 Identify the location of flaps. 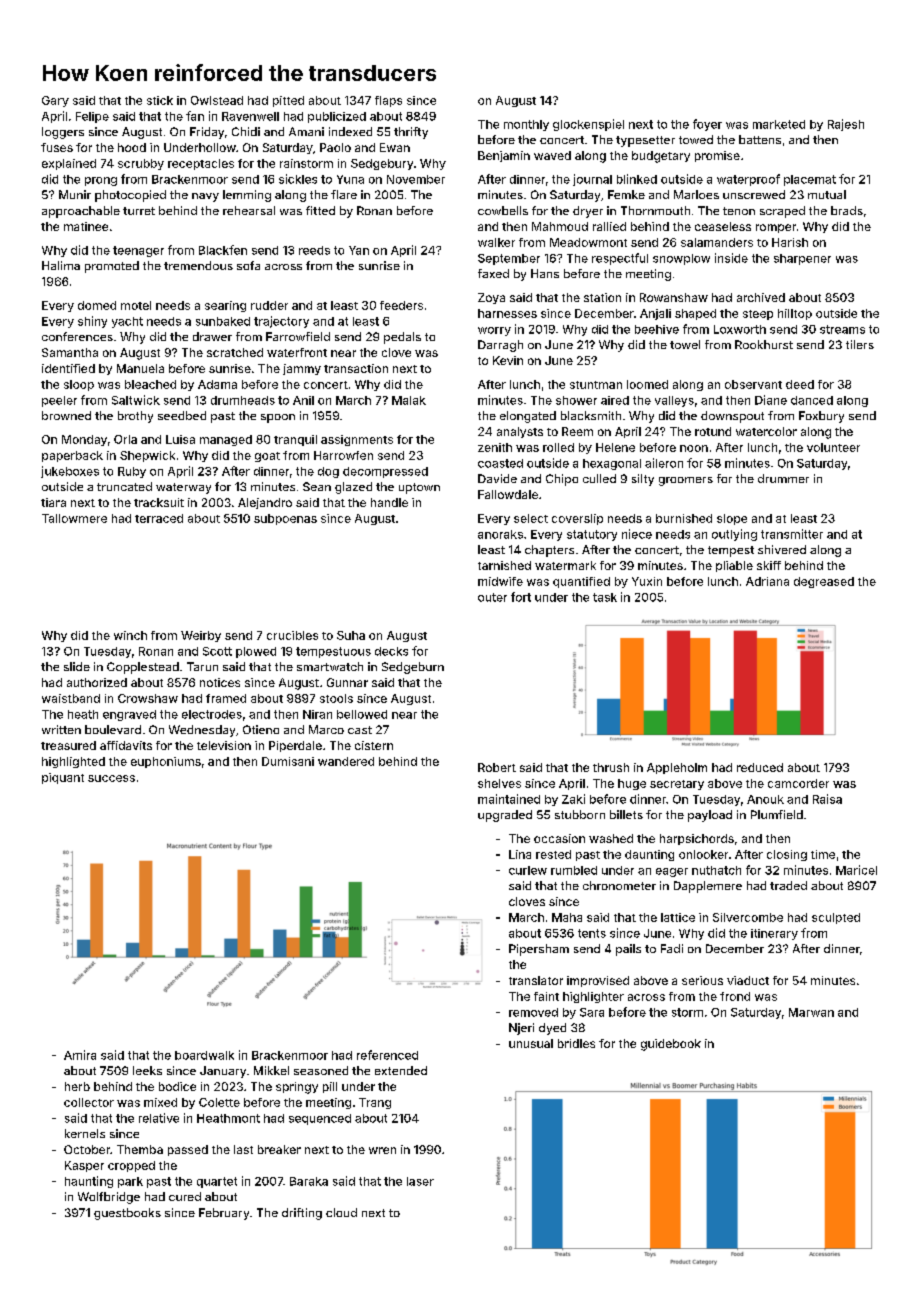
(388, 101).
